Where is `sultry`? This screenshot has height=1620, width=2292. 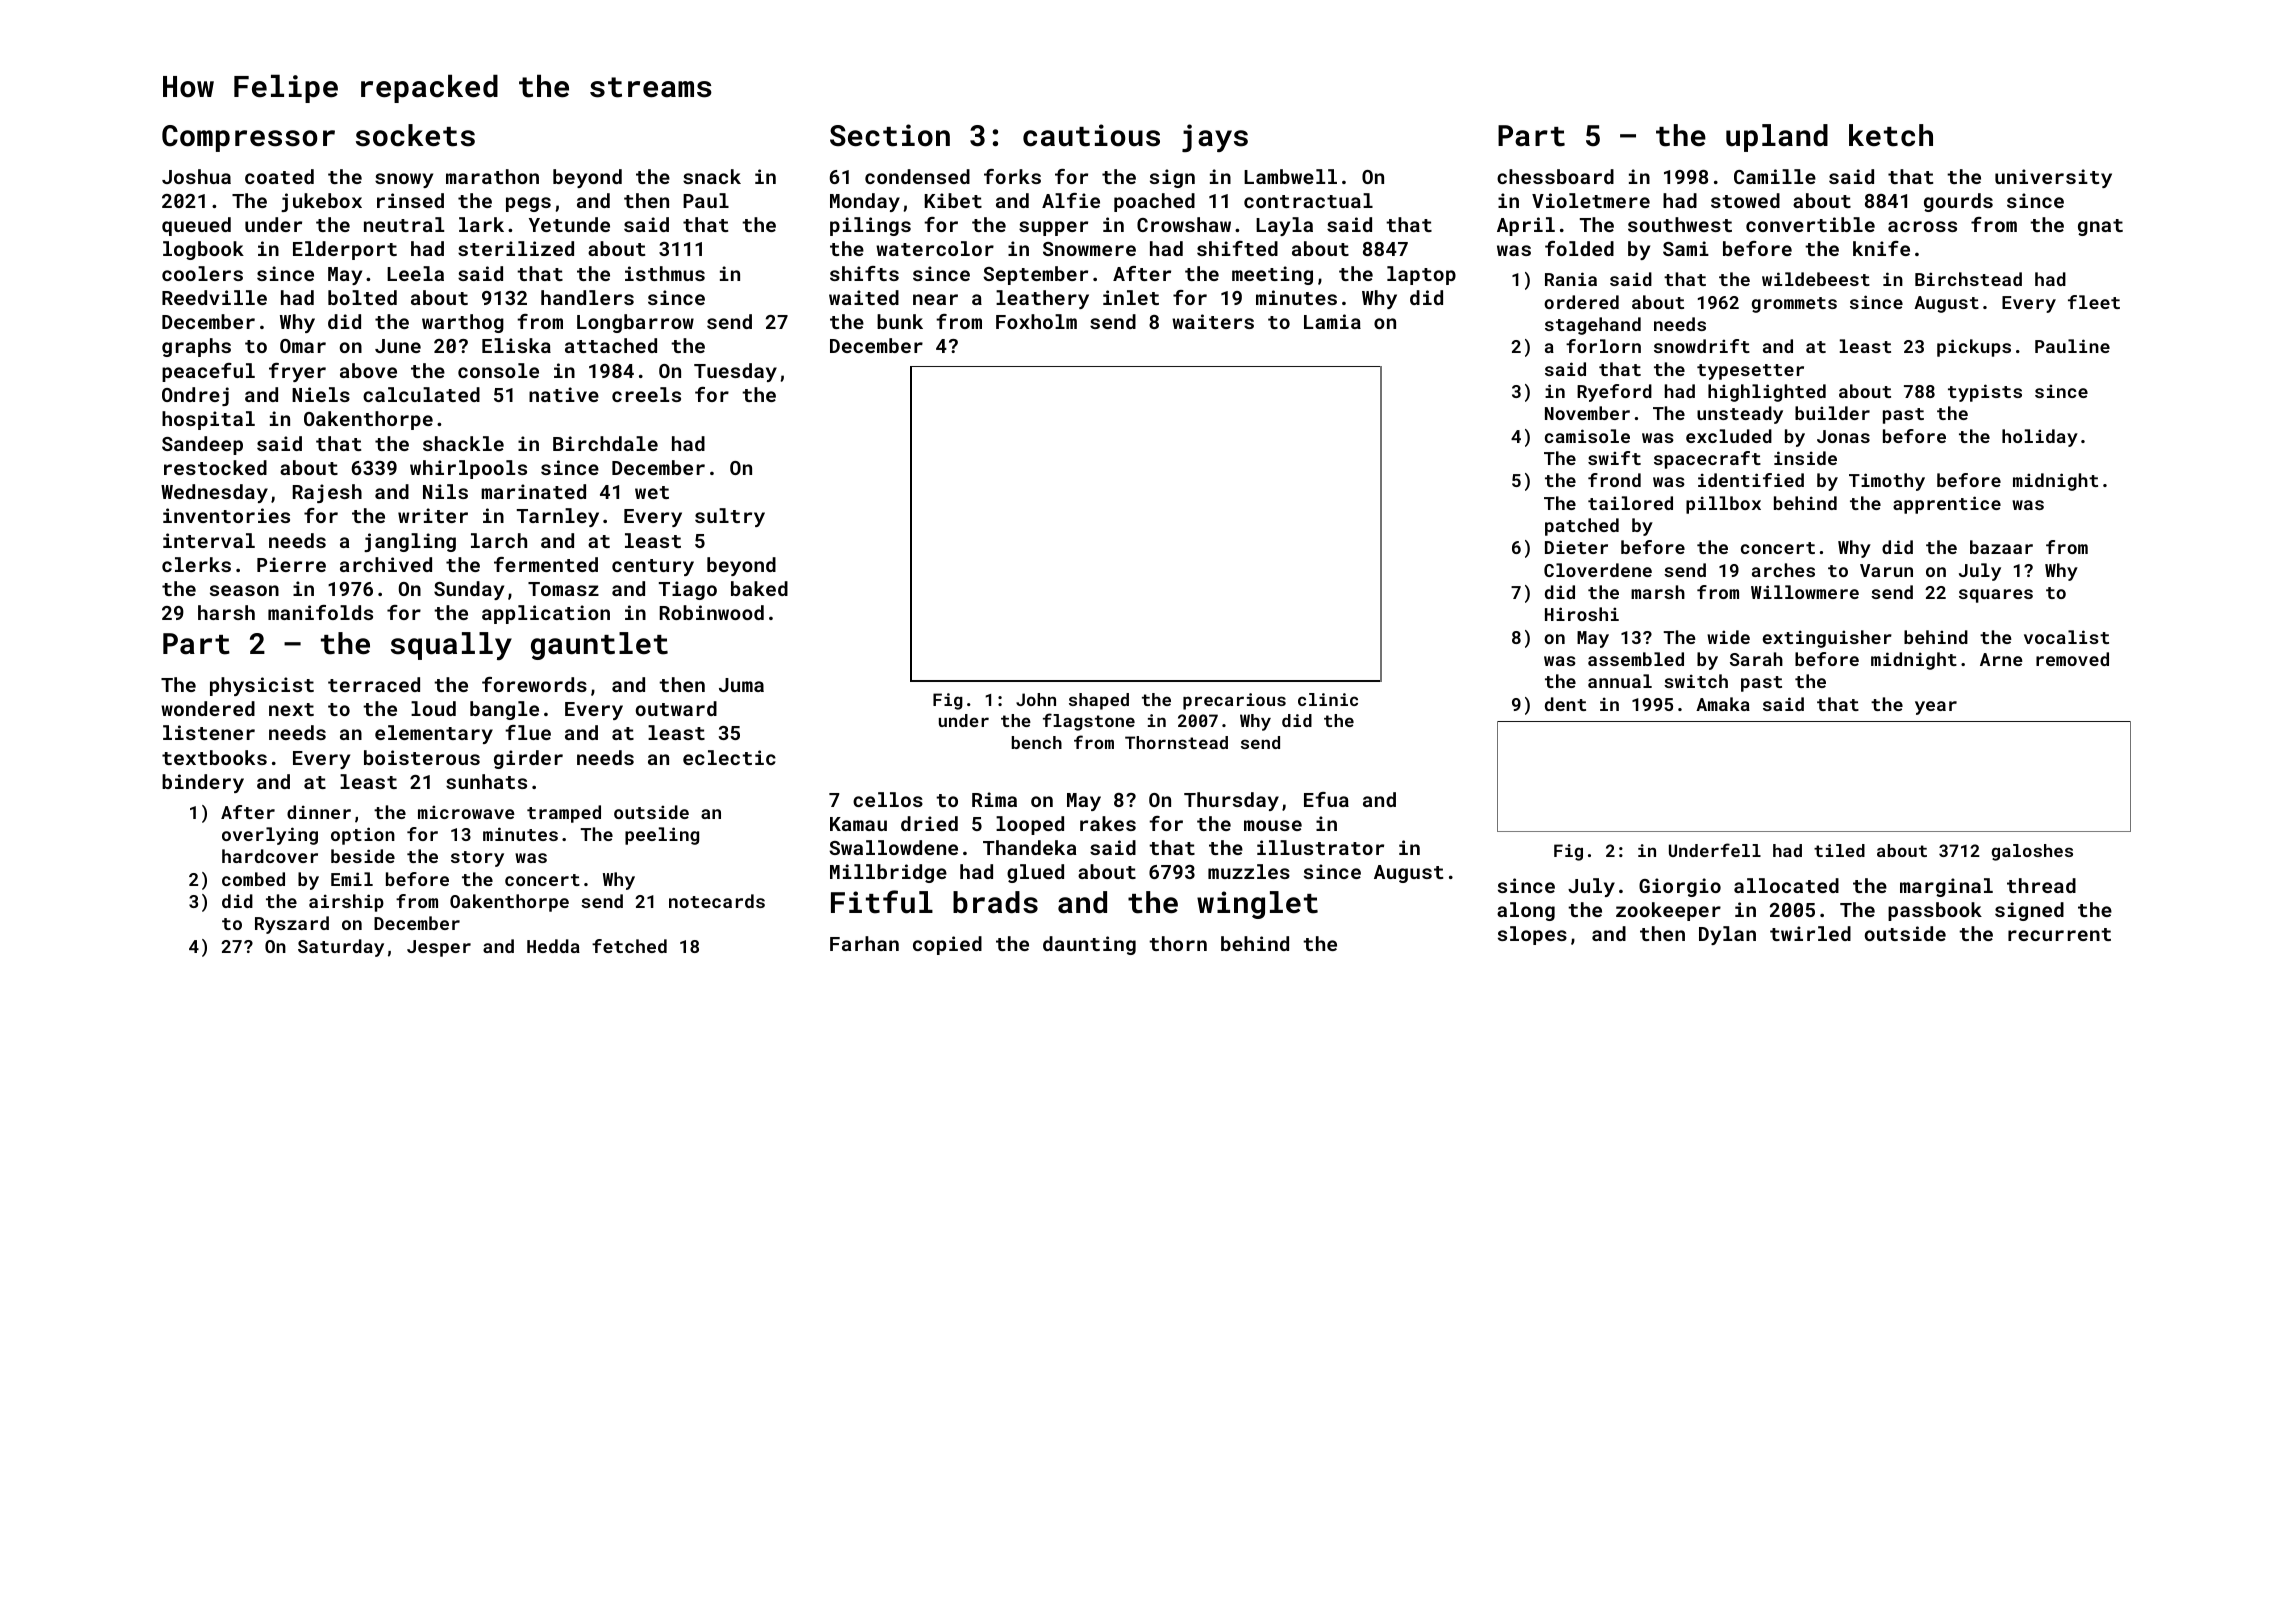
sultry is located at coordinates (730, 517).
